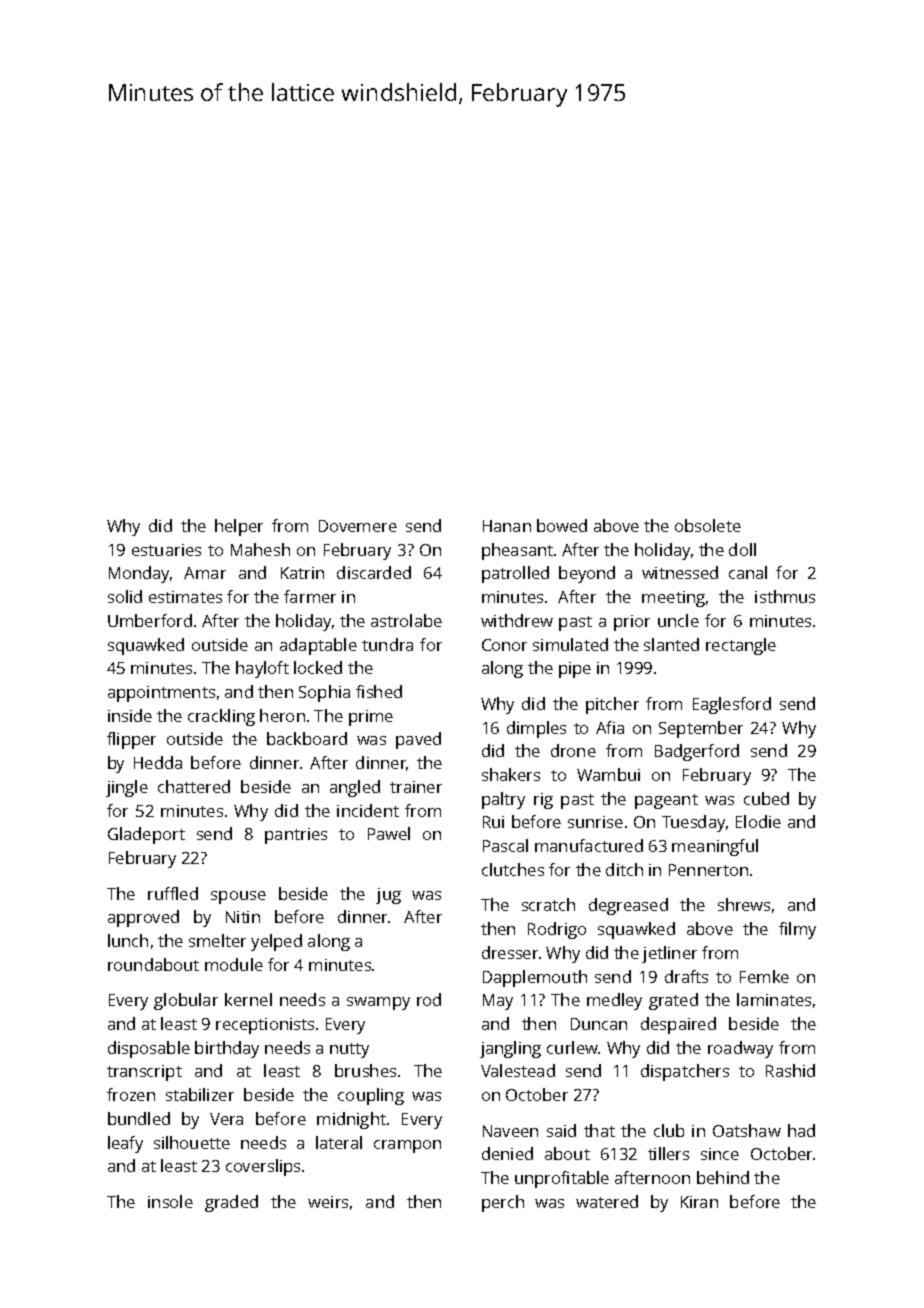 Image resolution: width=924 pixels, height=1308 pixels. I want to click on appointments, so click(161, 694).
